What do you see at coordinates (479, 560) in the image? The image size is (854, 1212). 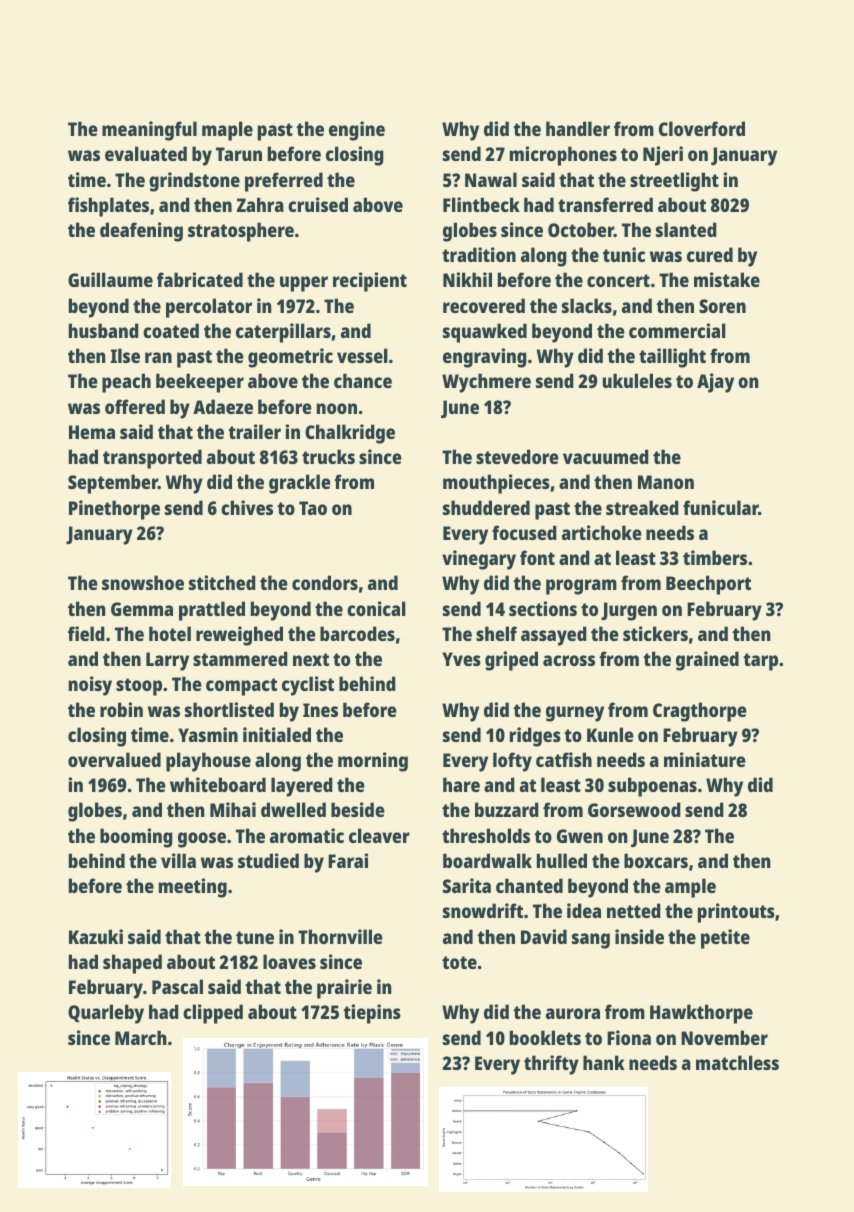 I see `vinegary` at bounding box center [479, 560].
